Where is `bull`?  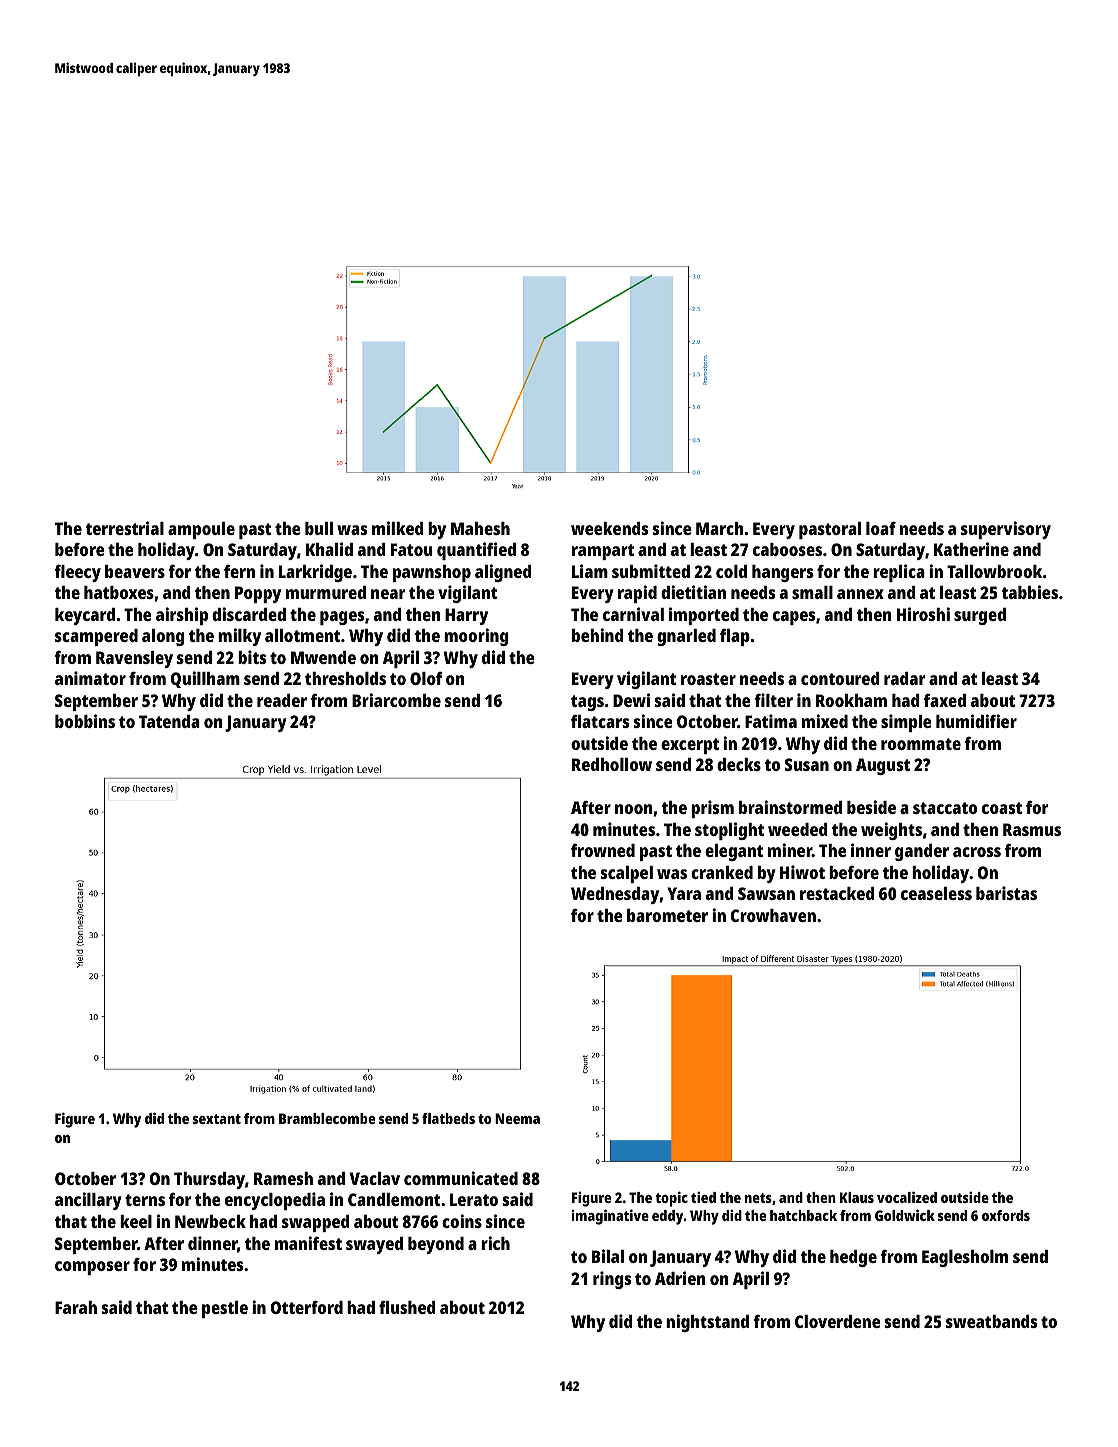 bull is located at coordinates (319, 528).
